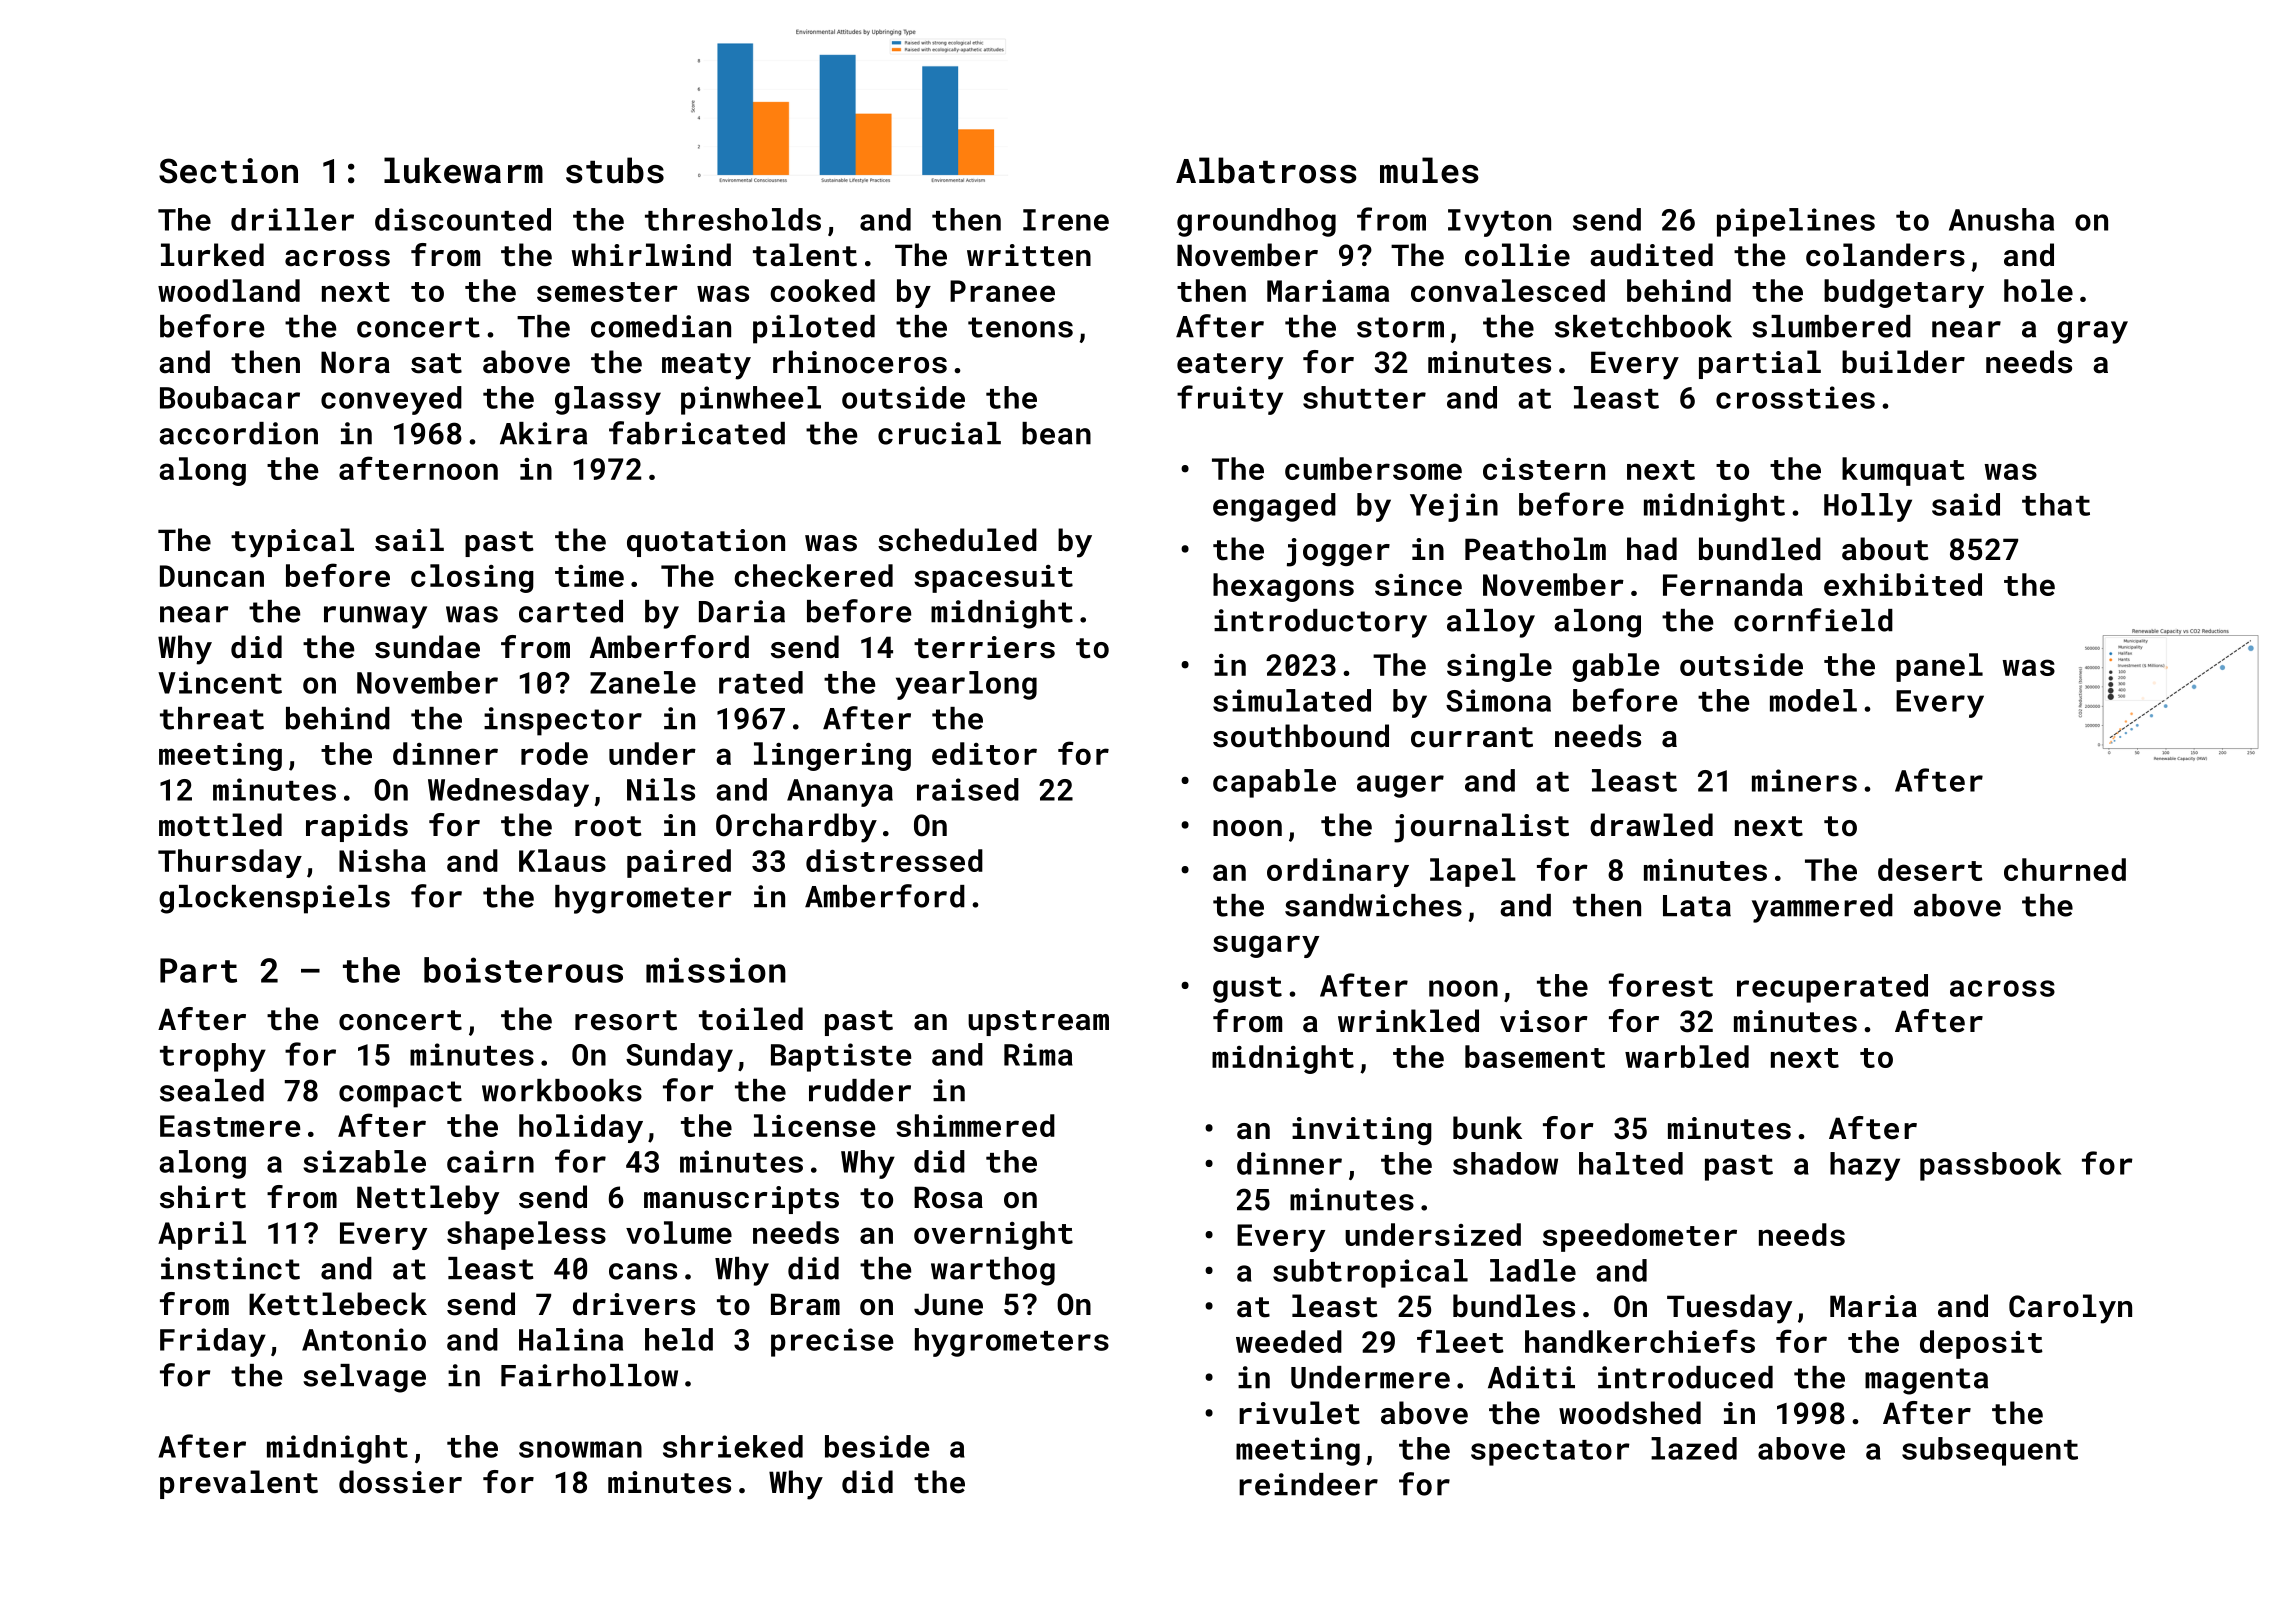  I want to click on semester, so click(607, 292).
